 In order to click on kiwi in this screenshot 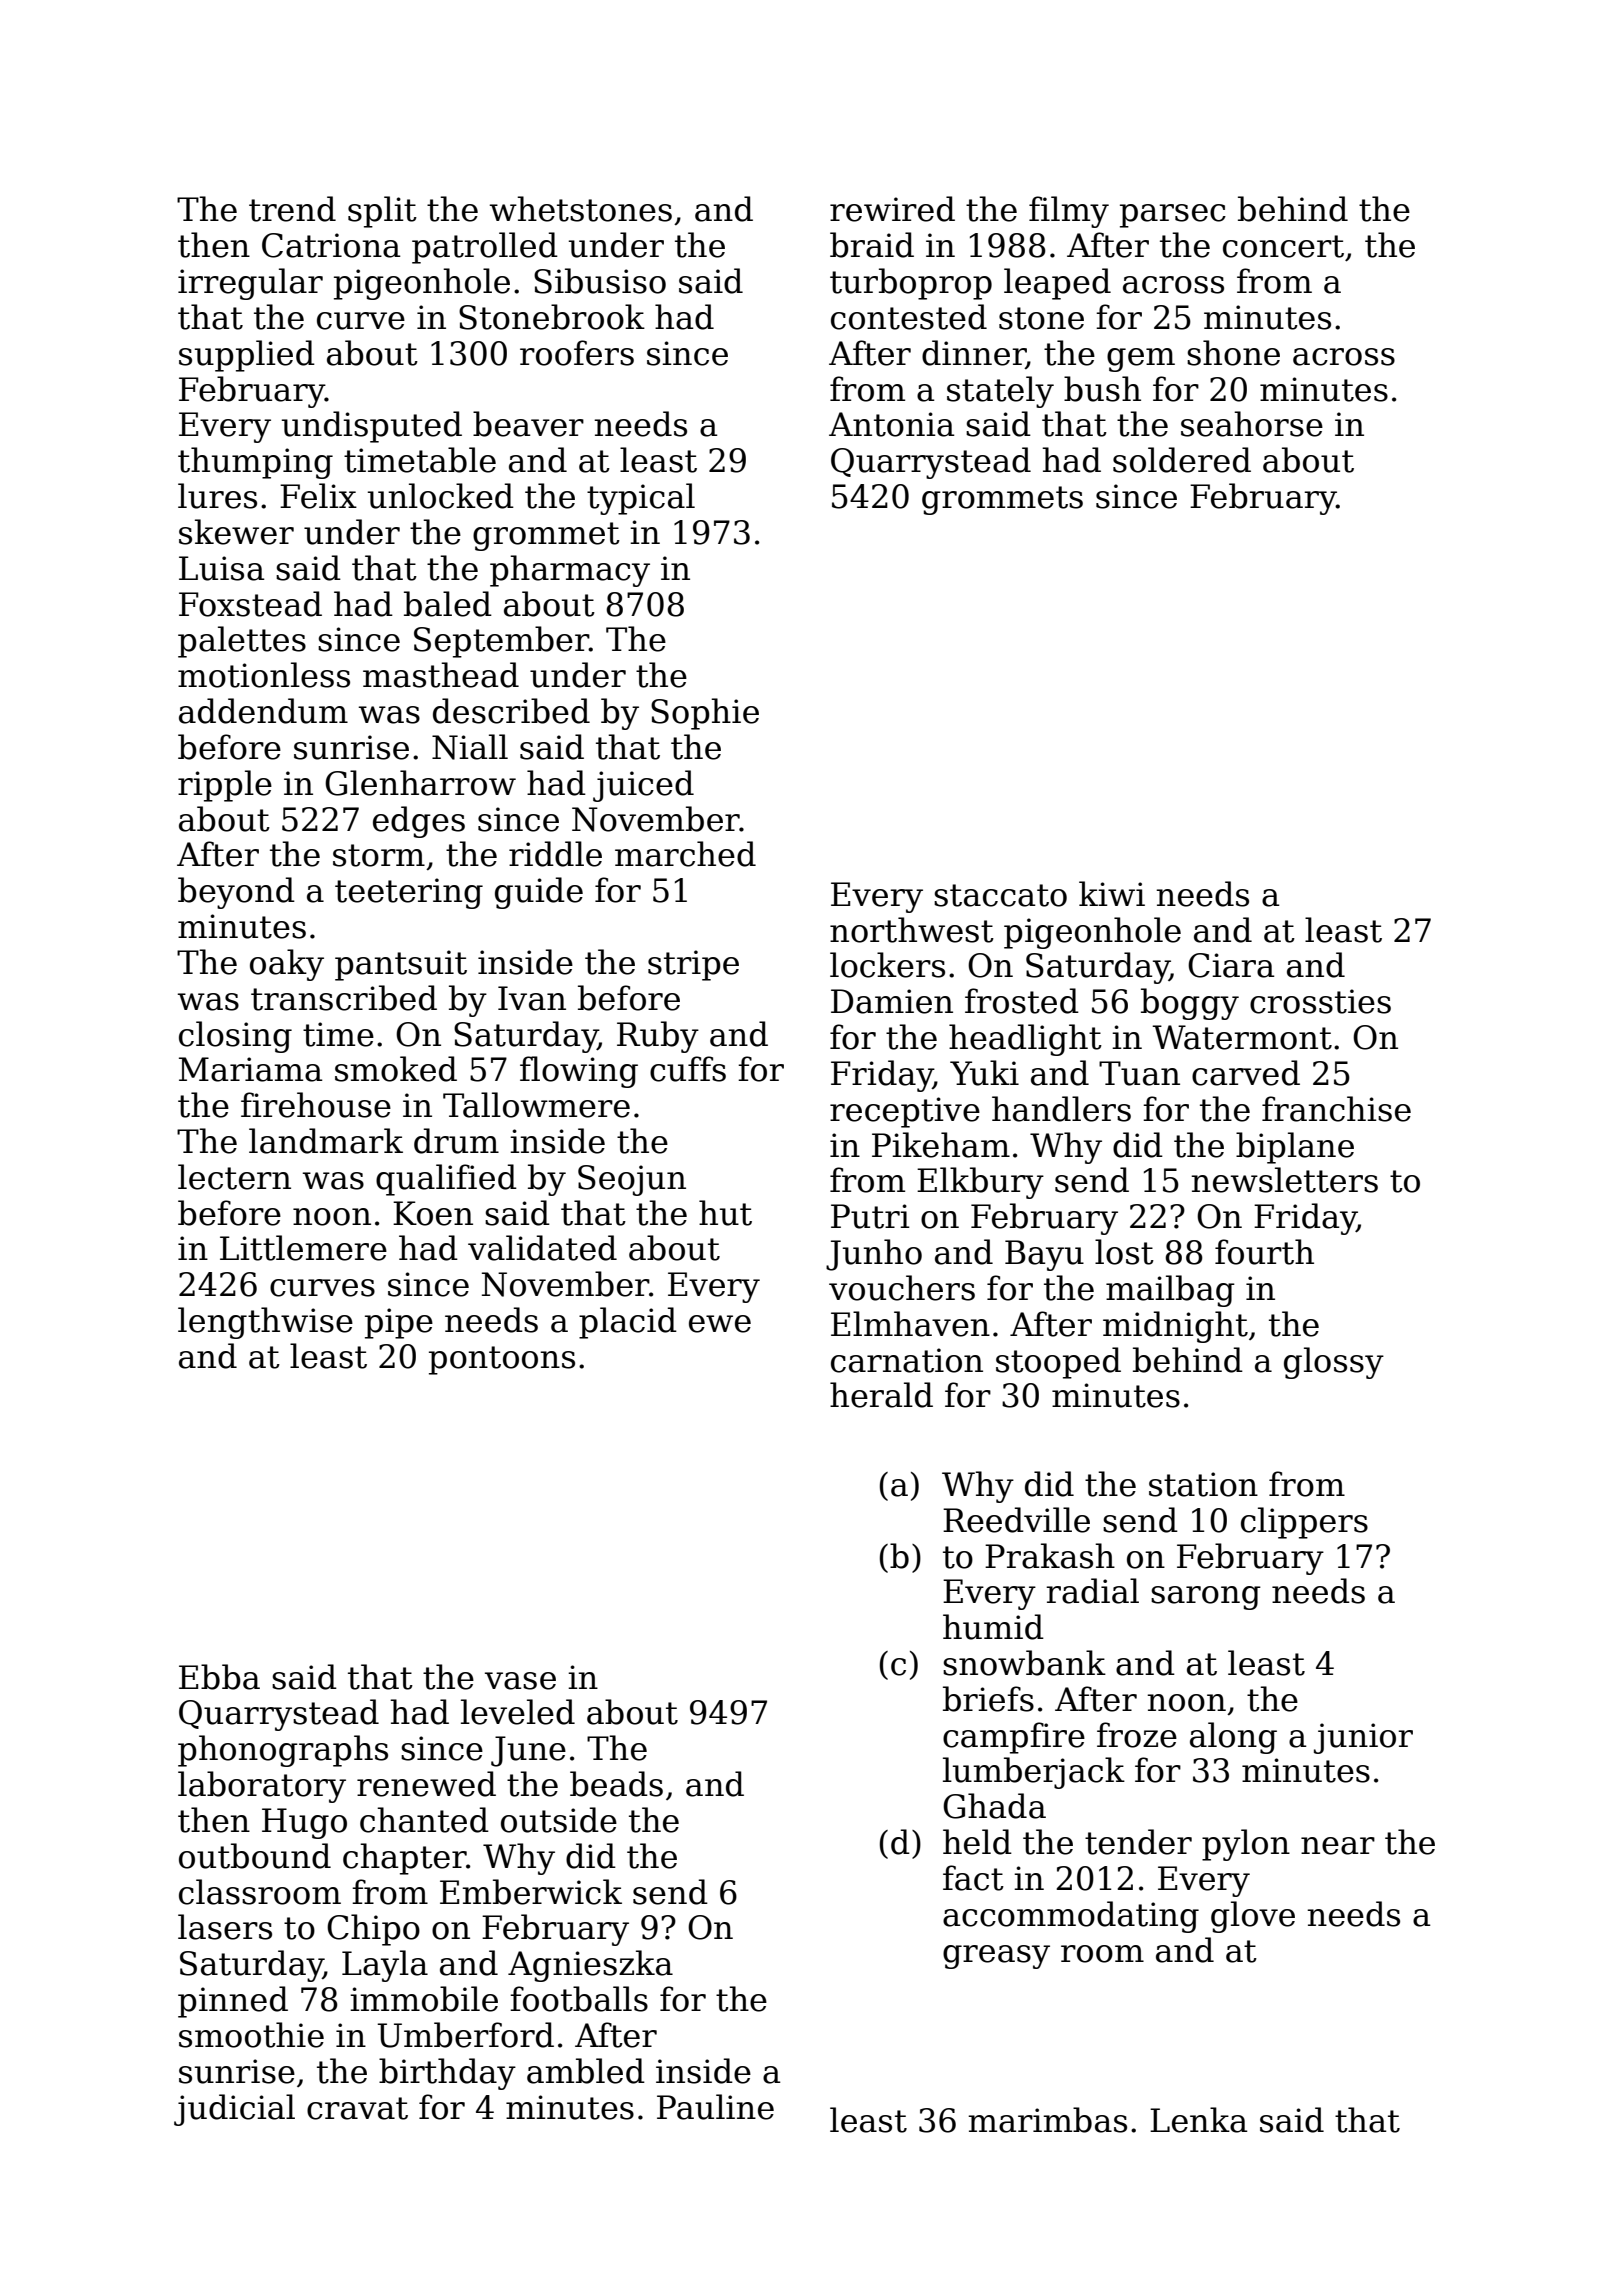, I will do `click(1112, 893)`.
